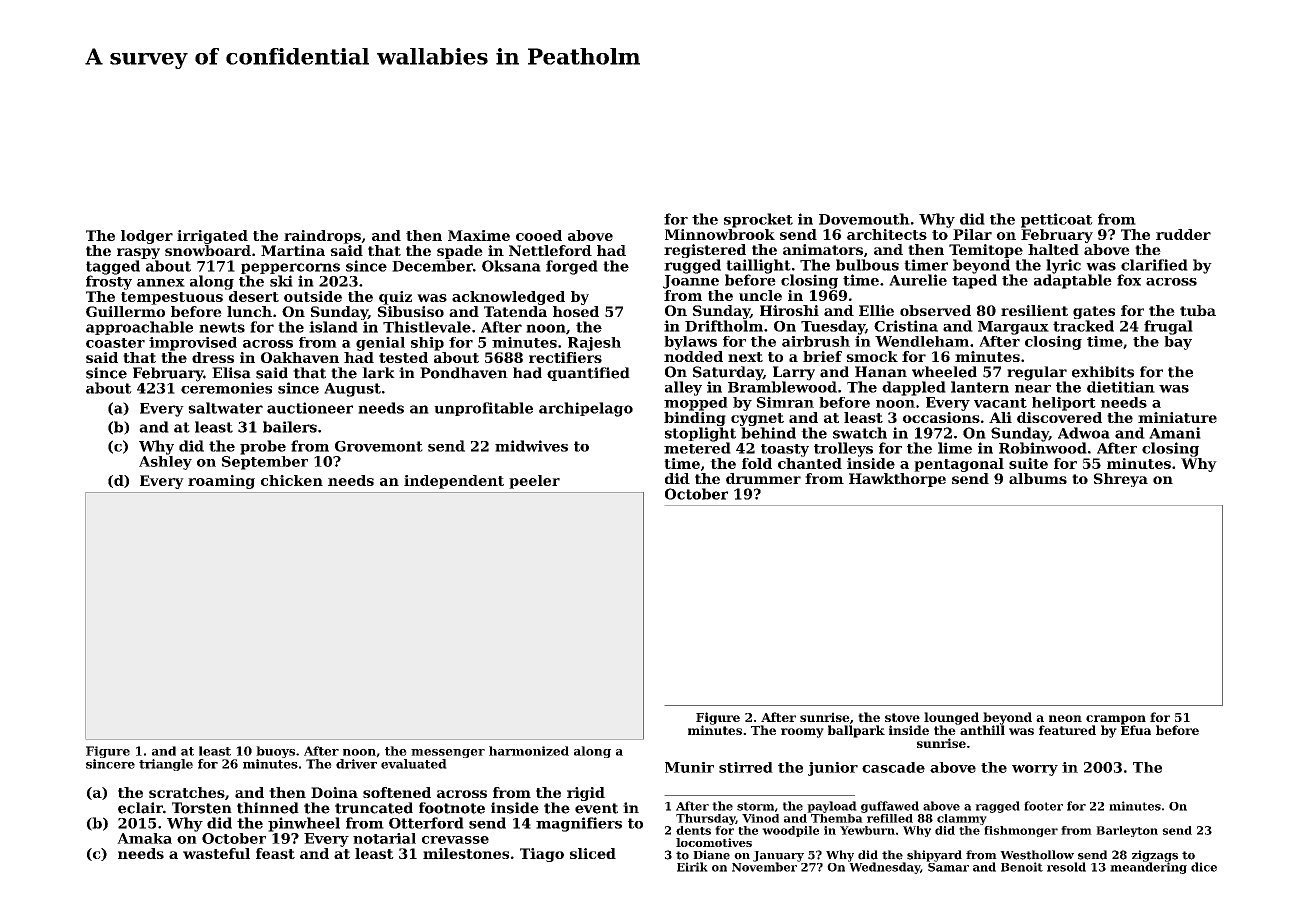  Describe the element at coordinates (539, 235) in the document. I see `cooed` at that location.
